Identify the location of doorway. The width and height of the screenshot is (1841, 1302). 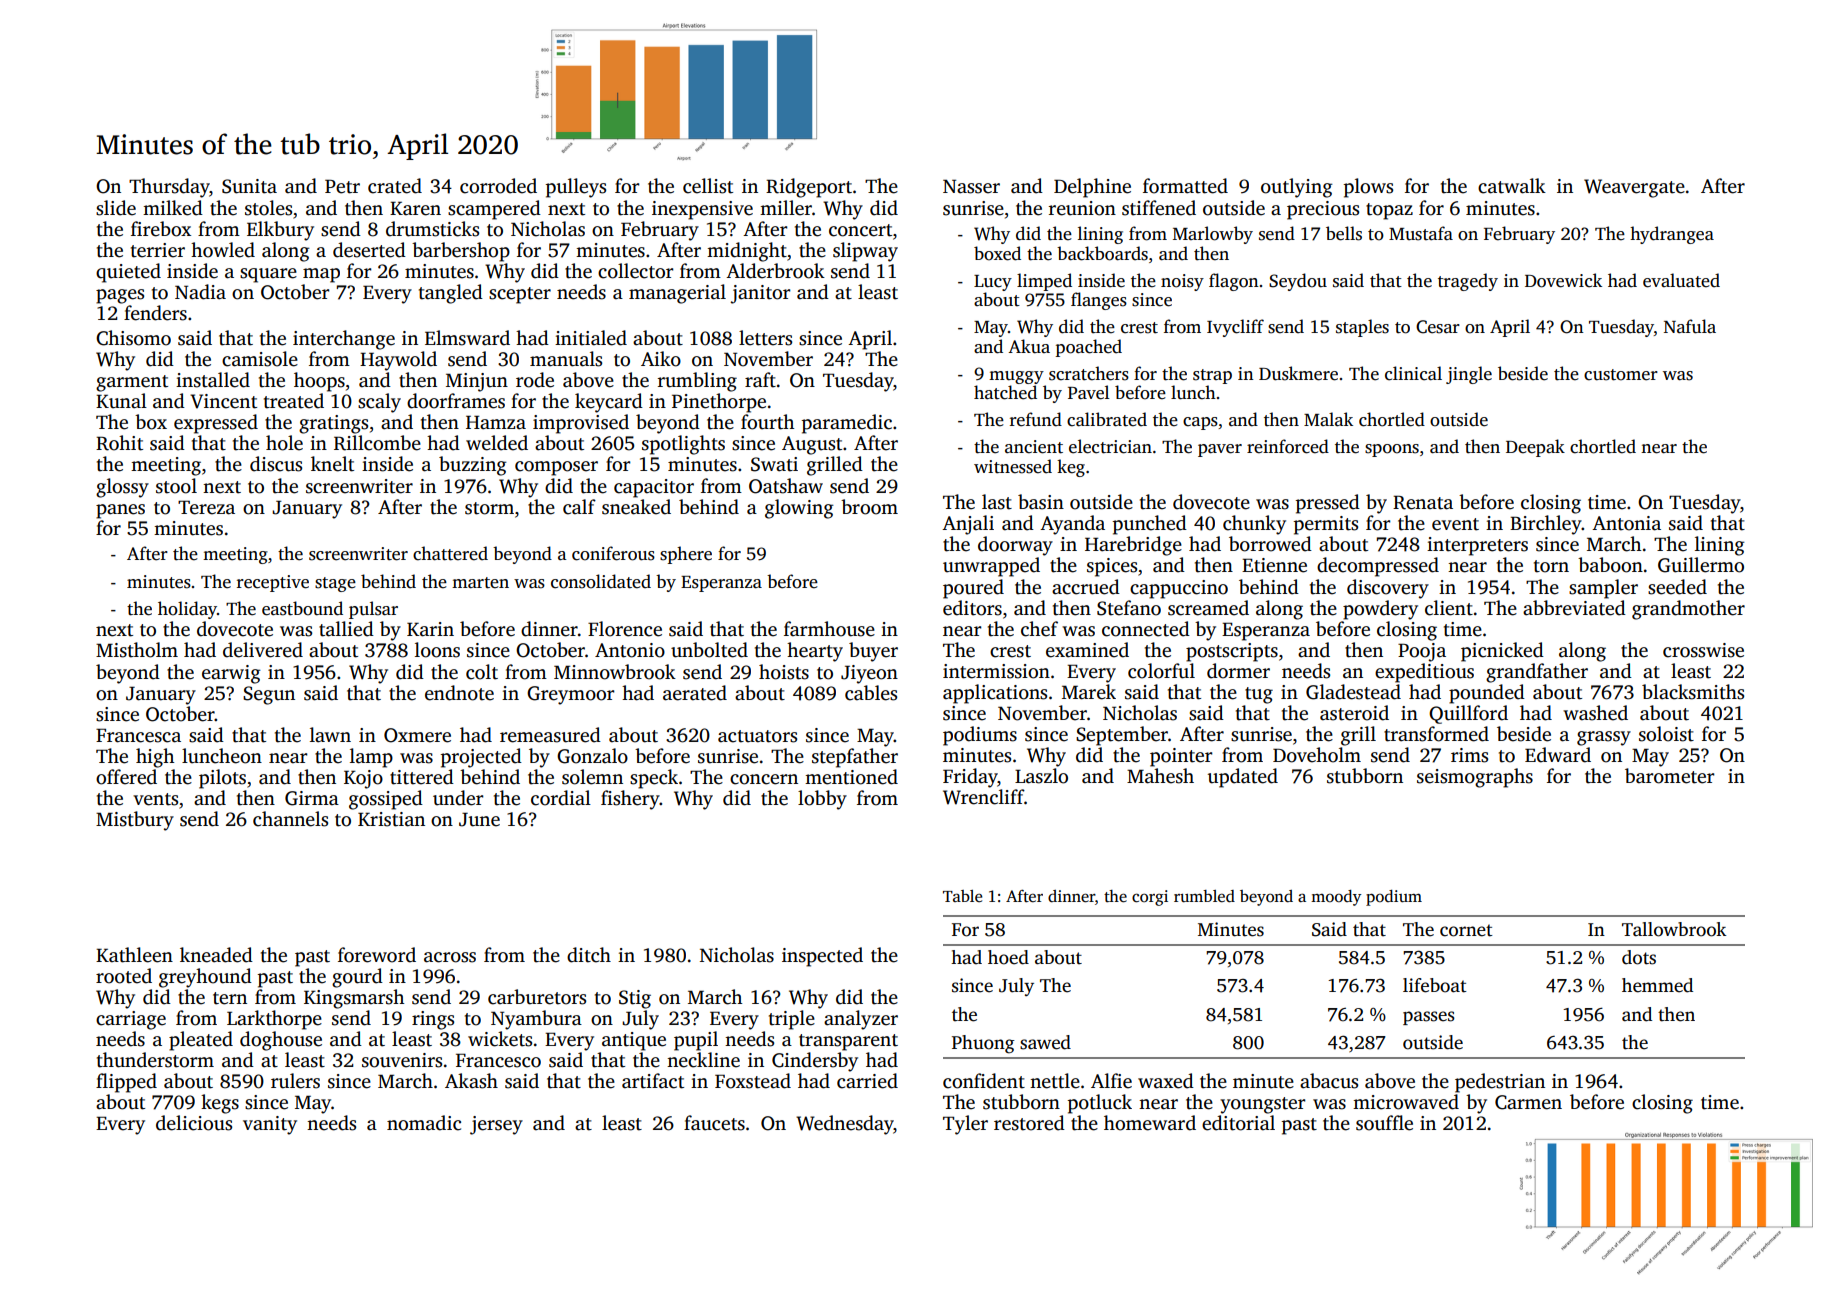
(1015, 546).
